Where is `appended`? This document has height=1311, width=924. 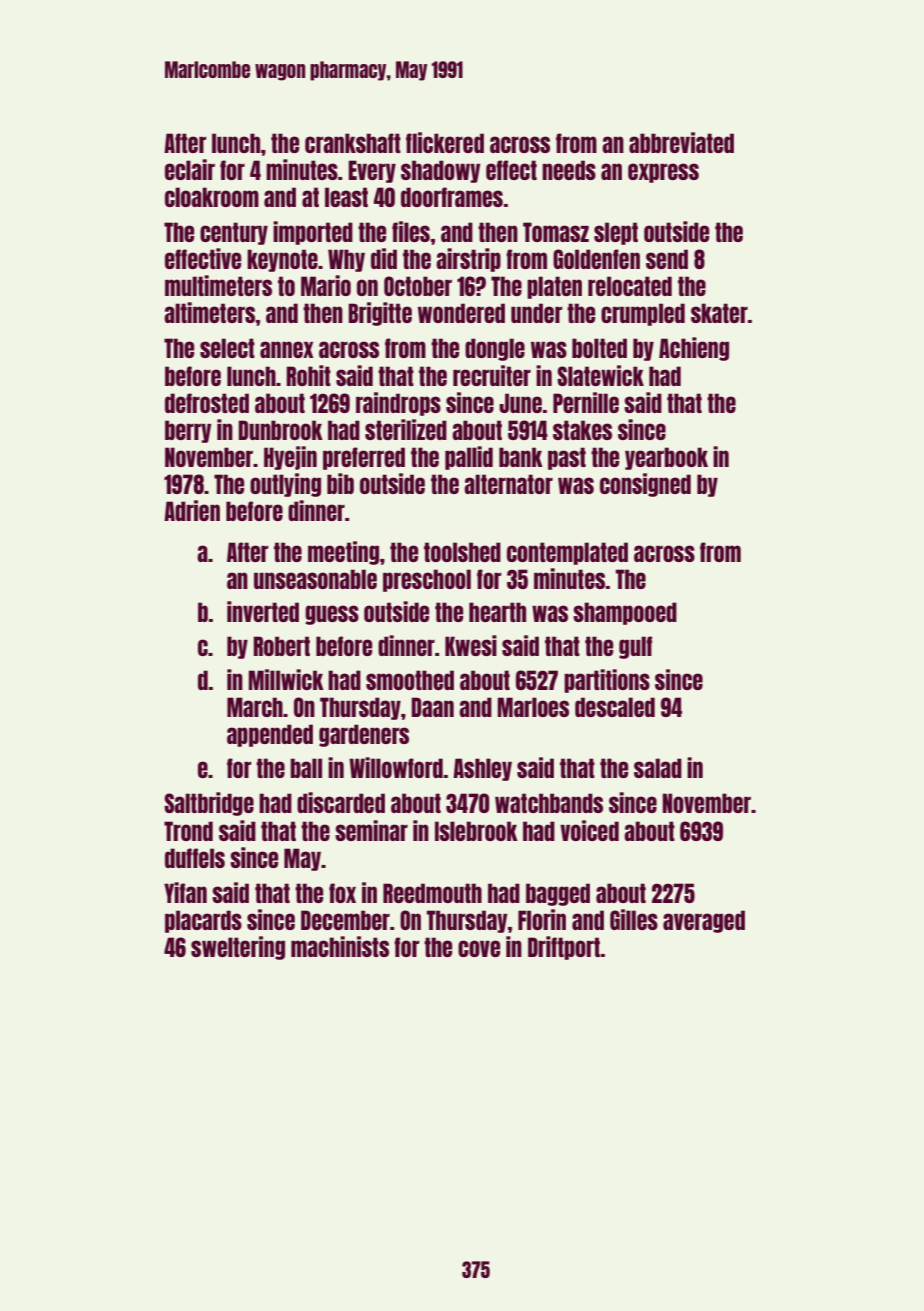
appended is located at coordinates (270, 735).
